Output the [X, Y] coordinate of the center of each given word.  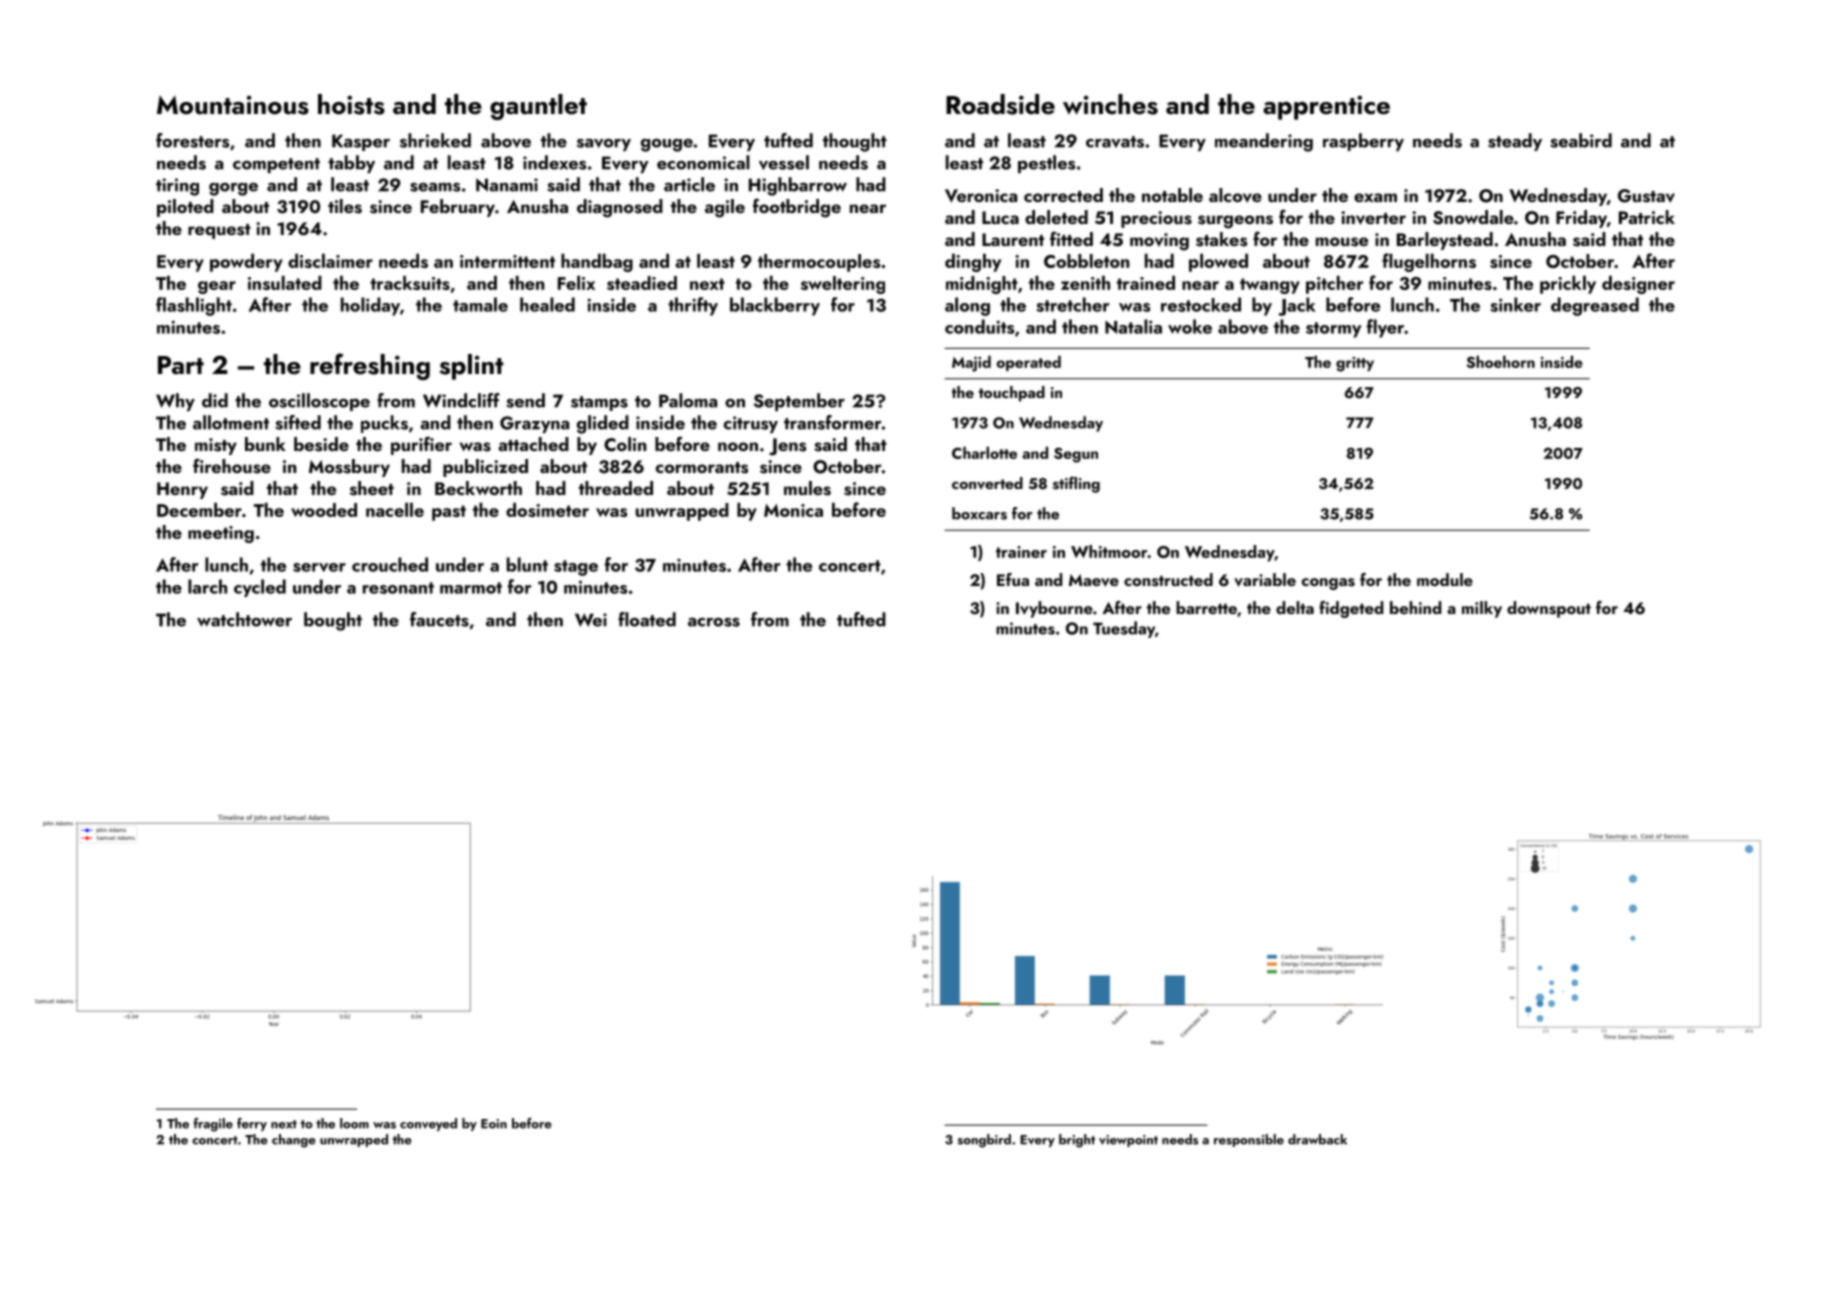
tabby [351, 164]
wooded [324, 510]
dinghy [973, 262]
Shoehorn [1500, 361]
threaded [616, 488]
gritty [1355, 364]
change [294, 1141]
